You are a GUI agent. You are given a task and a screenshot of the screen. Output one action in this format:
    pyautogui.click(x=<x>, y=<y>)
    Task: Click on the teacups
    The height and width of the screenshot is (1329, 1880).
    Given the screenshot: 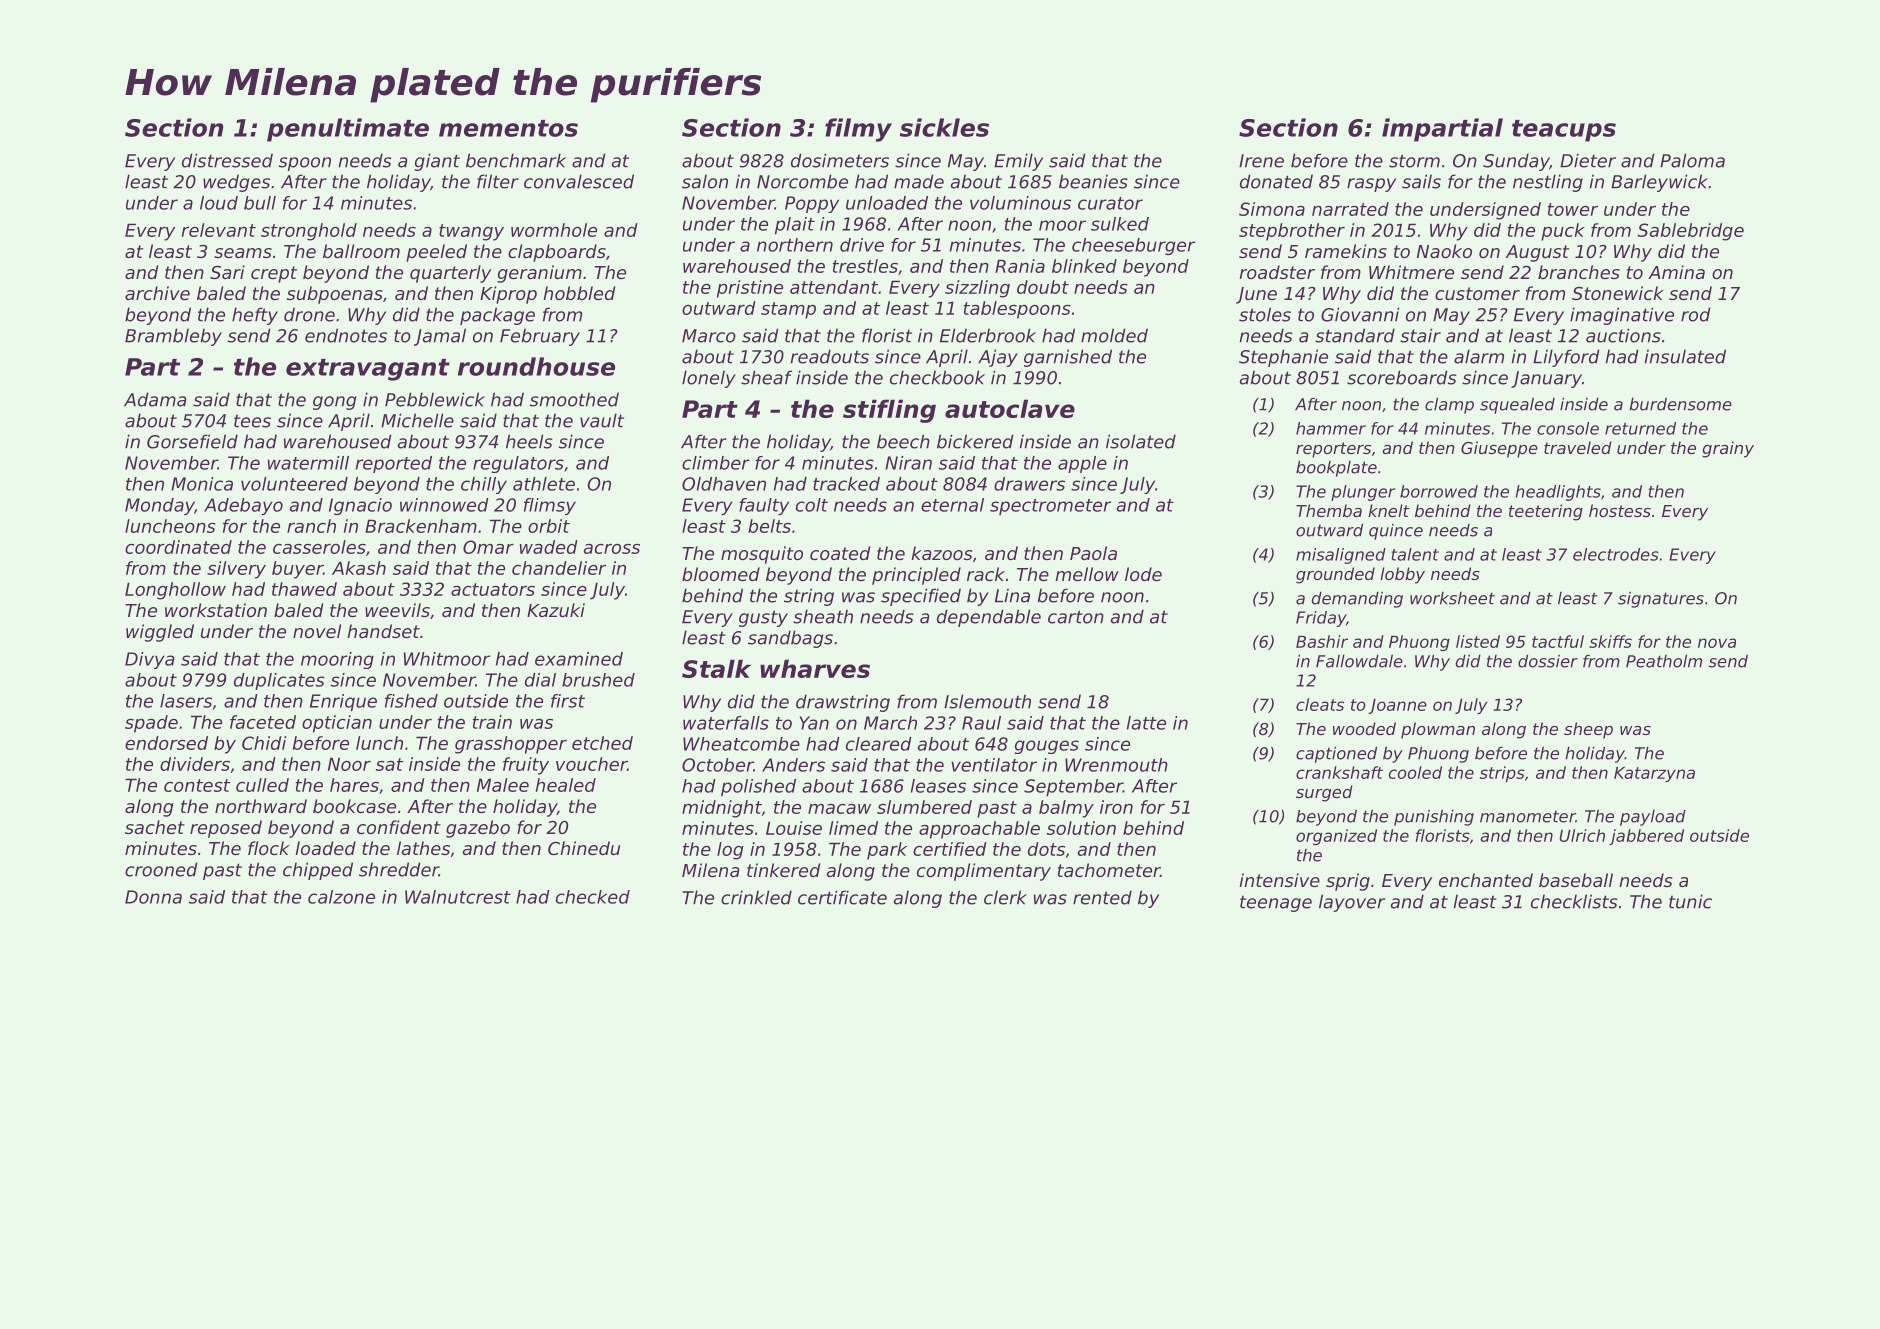 What is the action you would take?
    pyautogui.click(x=1564, y=131)
